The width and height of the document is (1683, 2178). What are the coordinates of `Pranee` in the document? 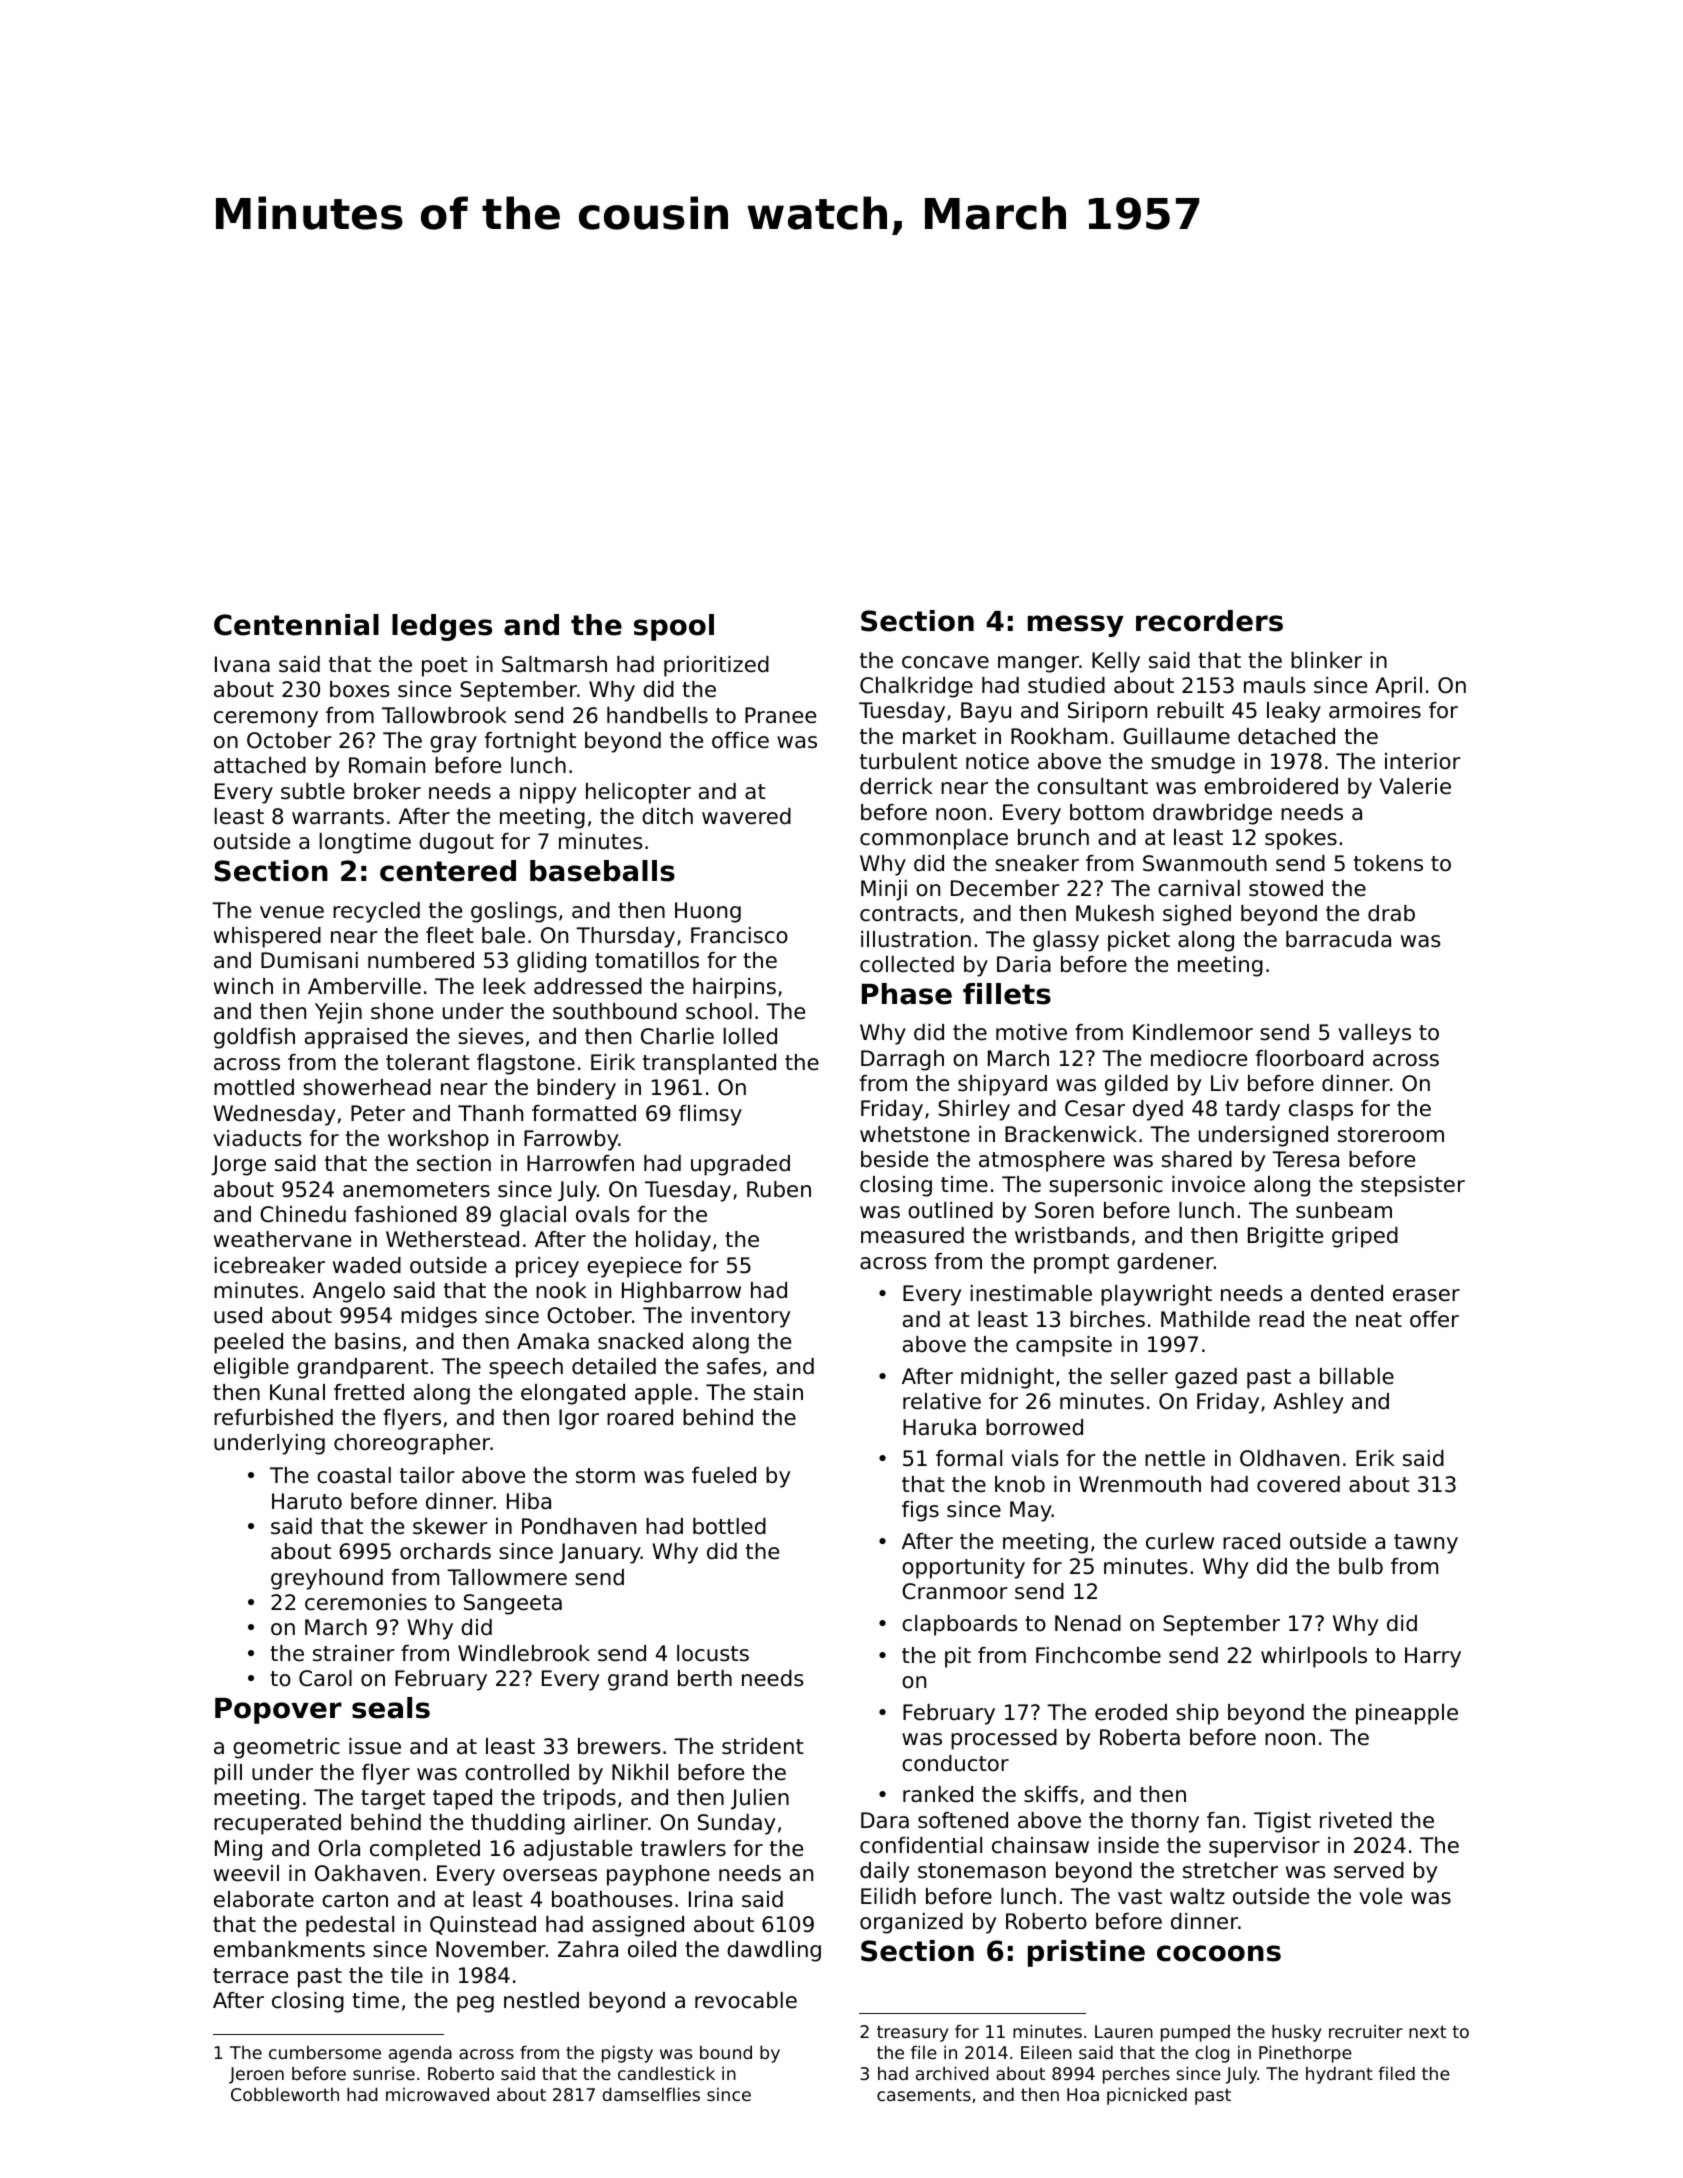 It's located at (780, 715).
